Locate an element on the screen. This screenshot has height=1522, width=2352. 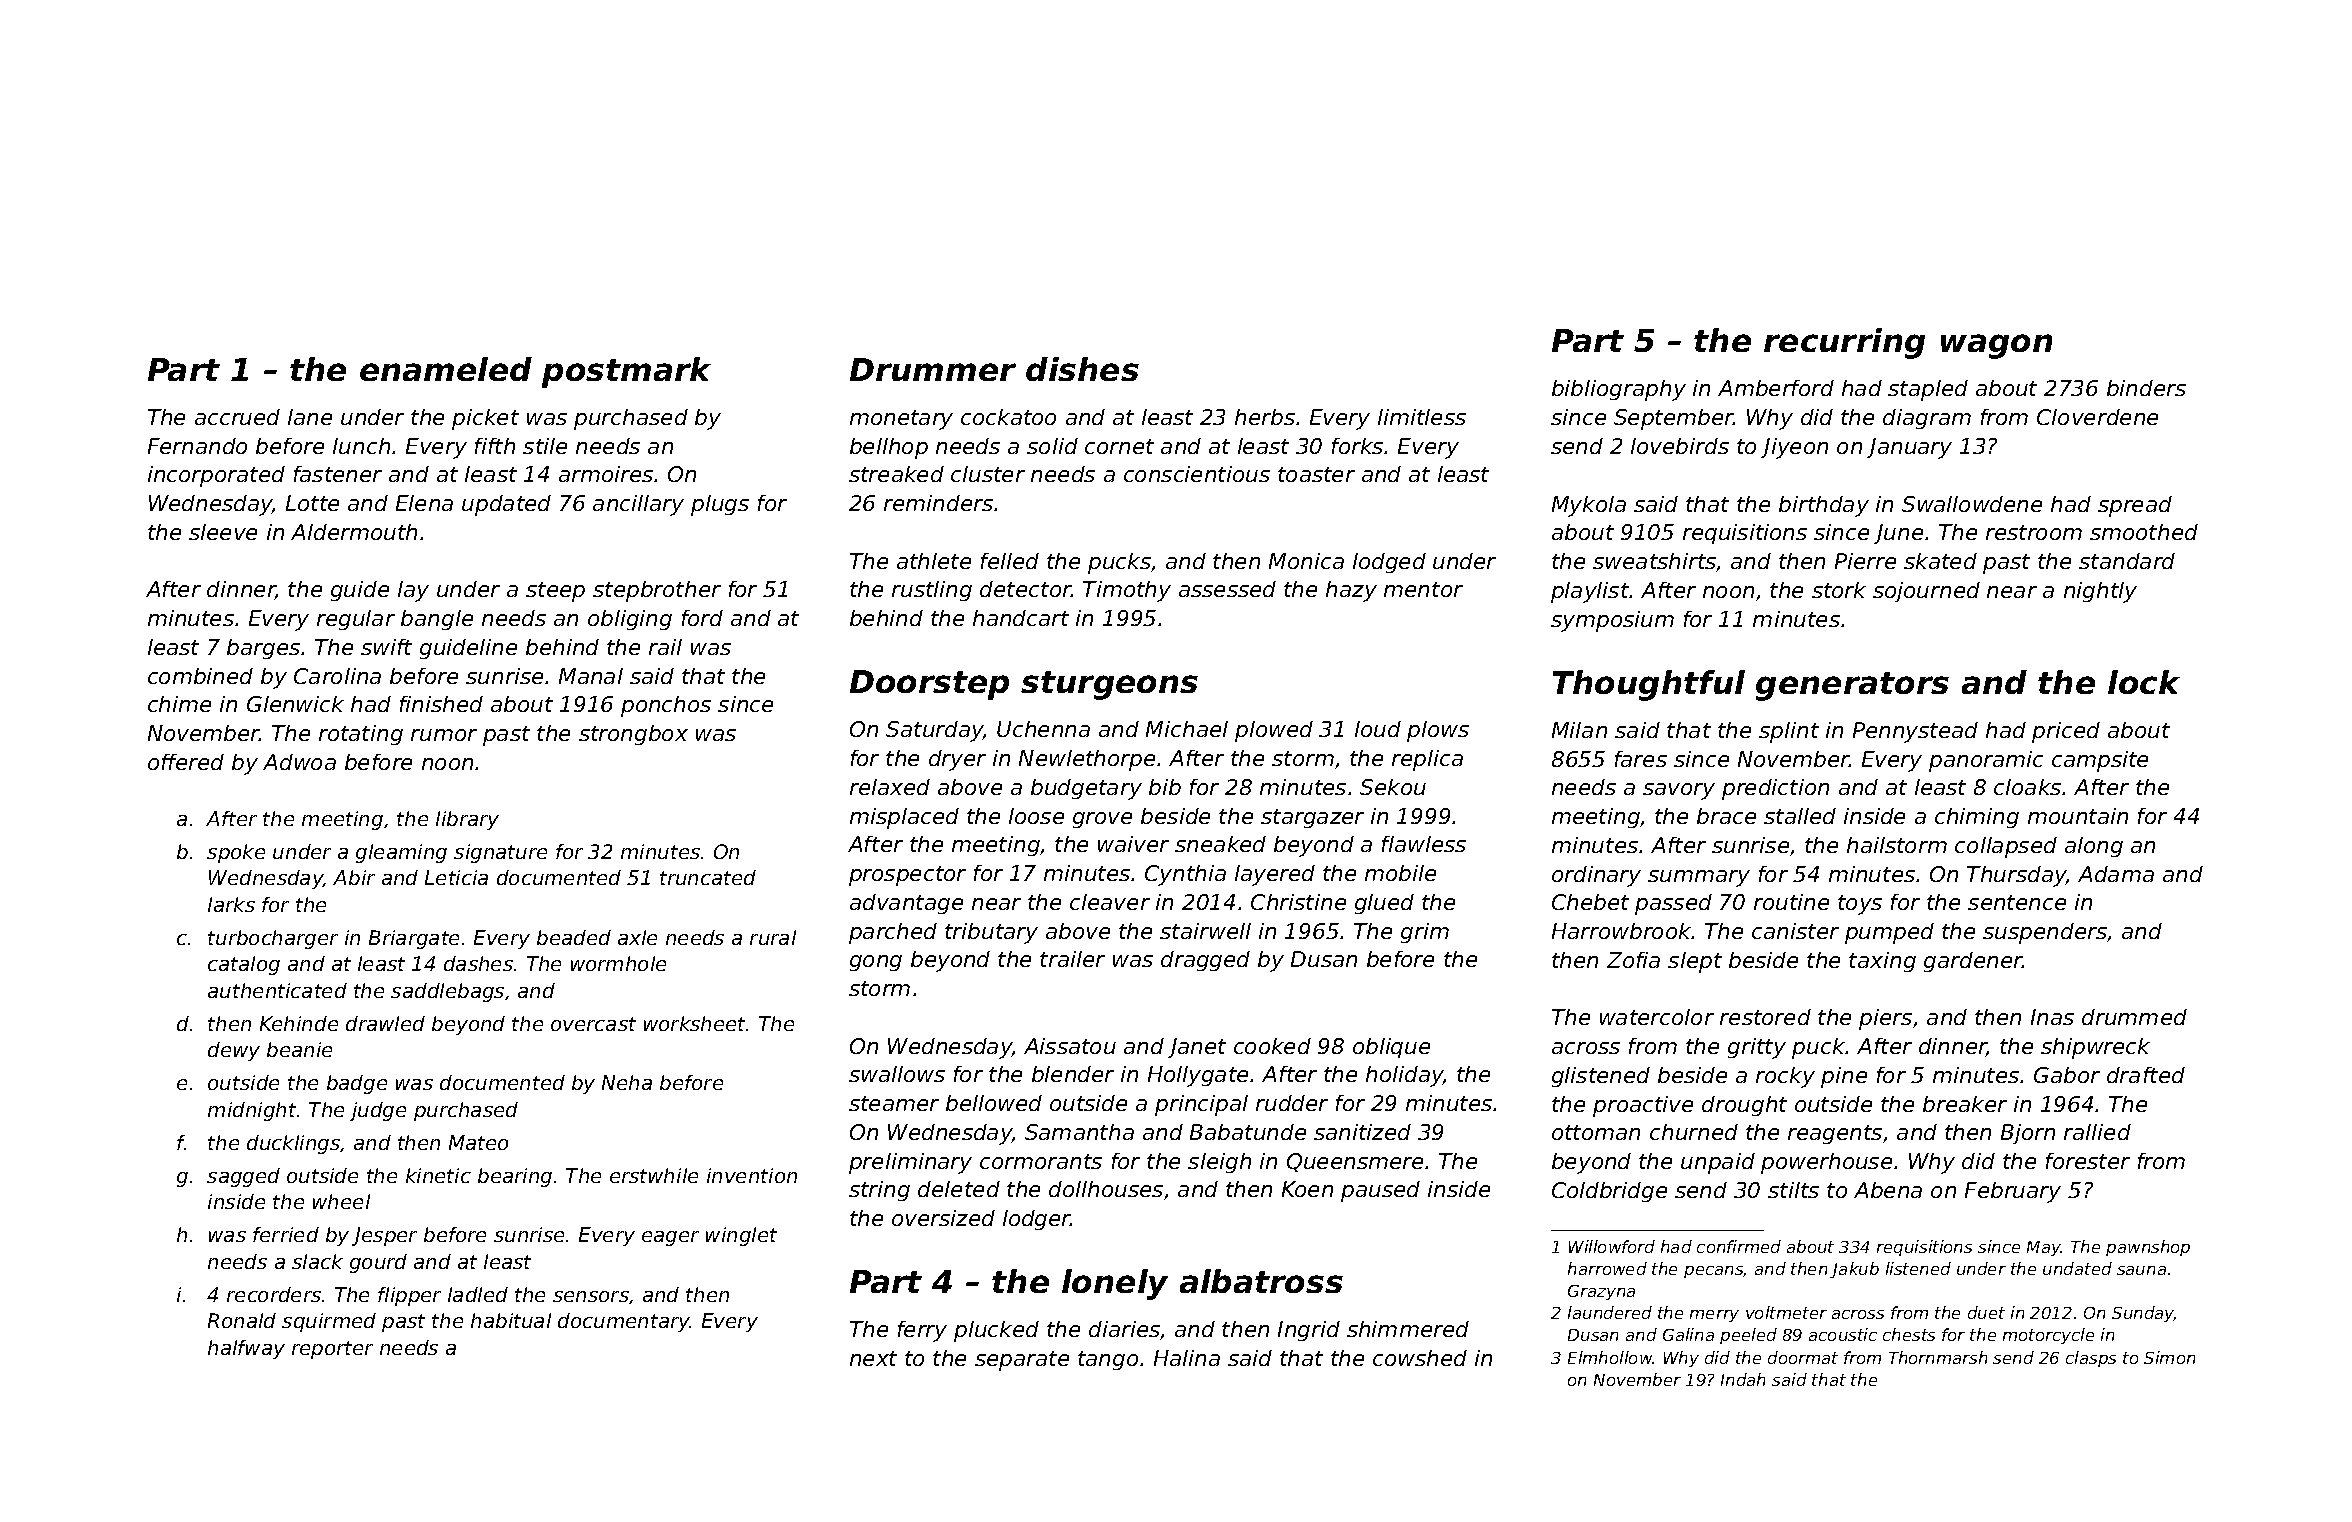
enameled is located at coordinates (446, 369).
